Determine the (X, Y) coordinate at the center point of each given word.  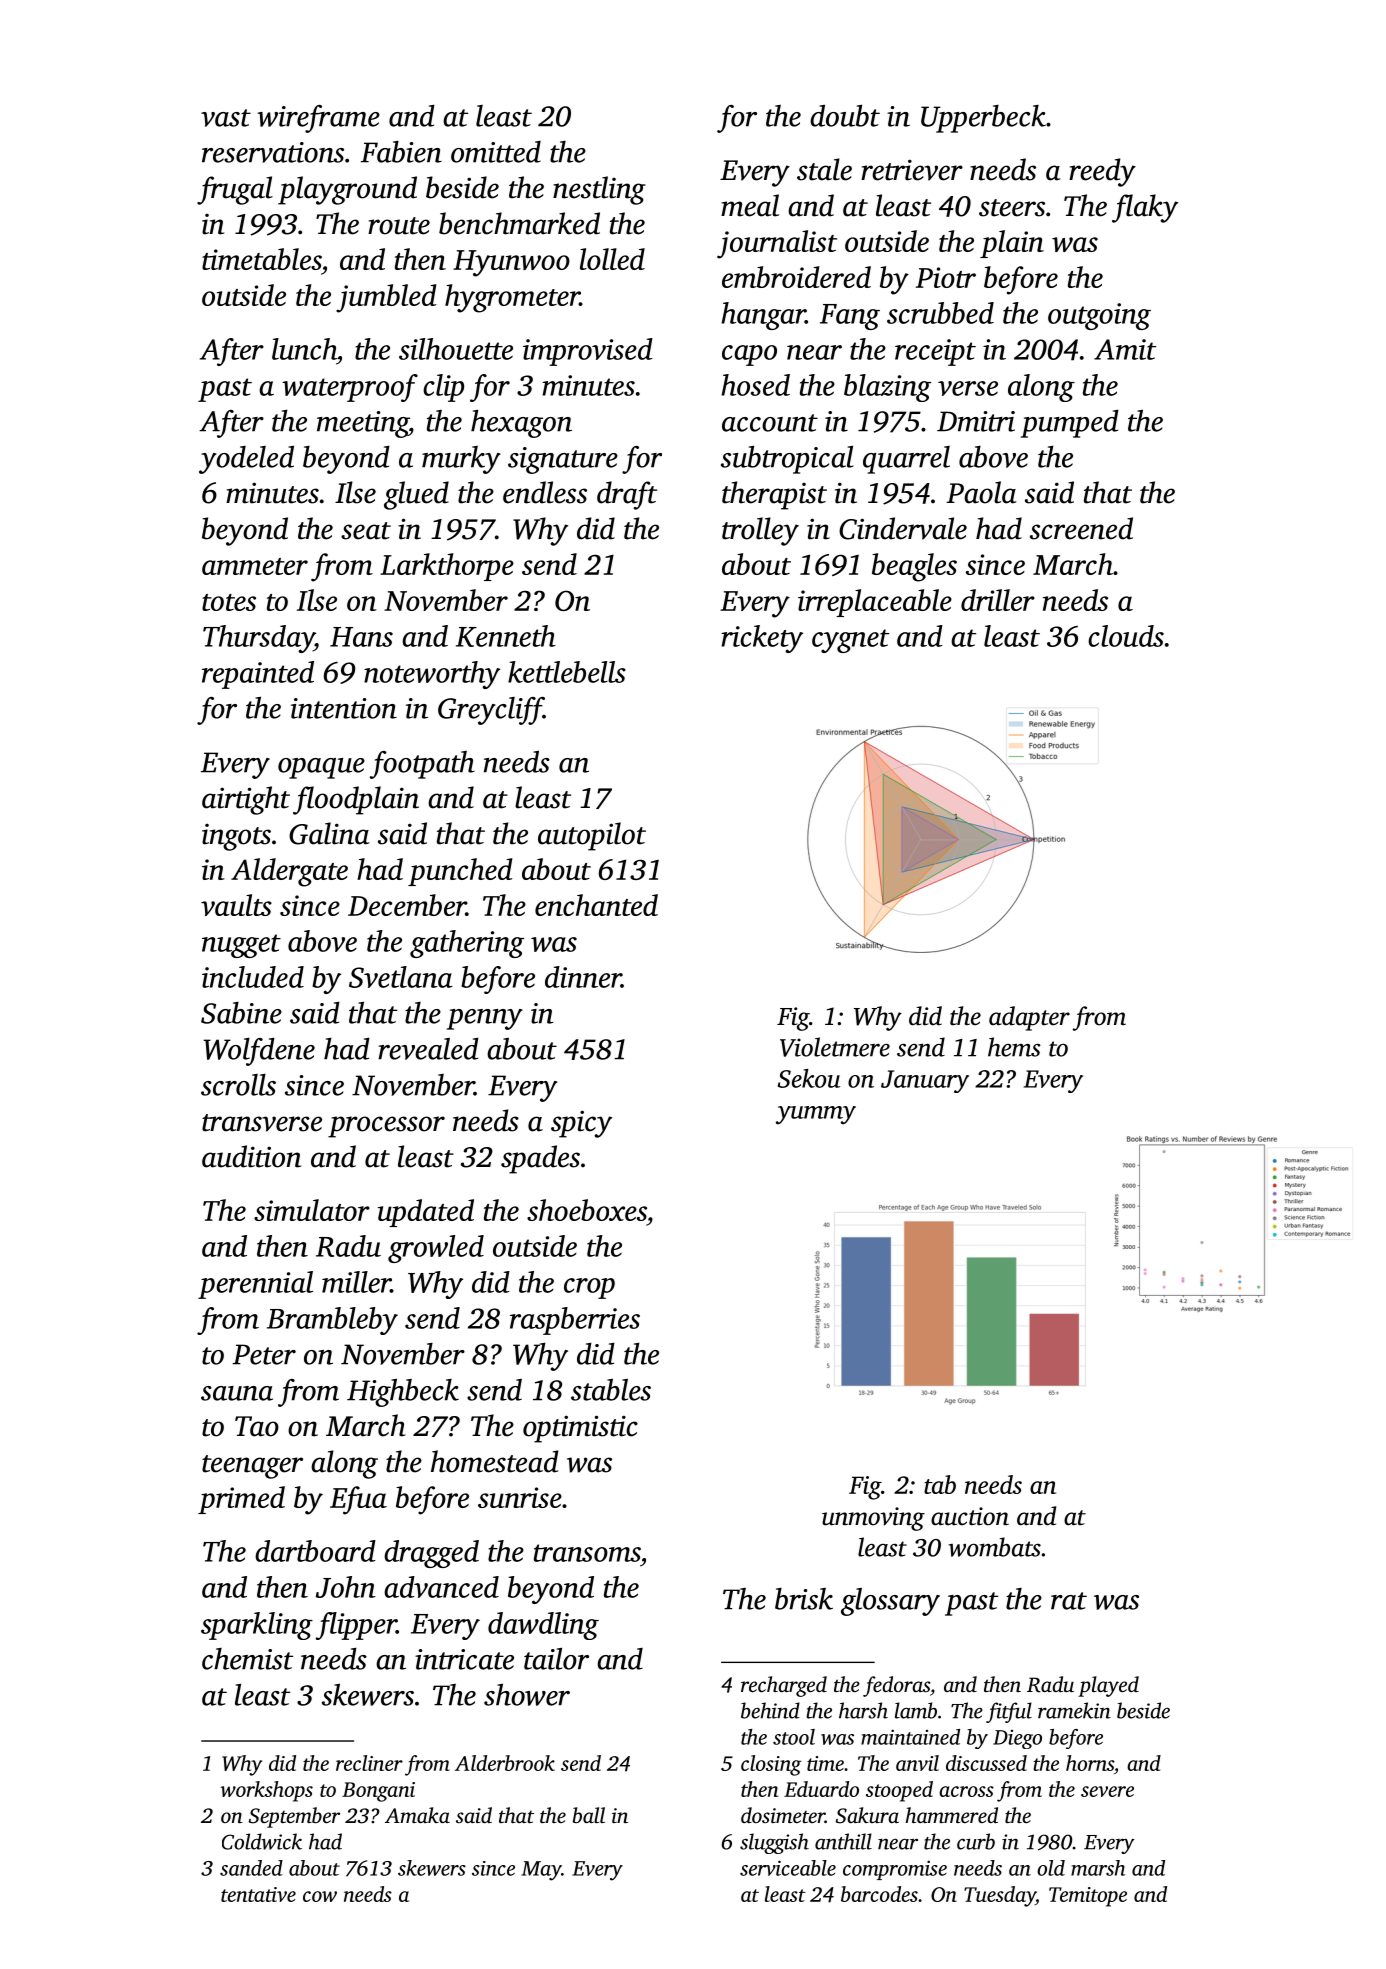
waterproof (350, 388)
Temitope (1088, 1897)
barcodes (879, 1894)
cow (320, 1896)
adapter (1029, 1018)
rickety (762, 639)
